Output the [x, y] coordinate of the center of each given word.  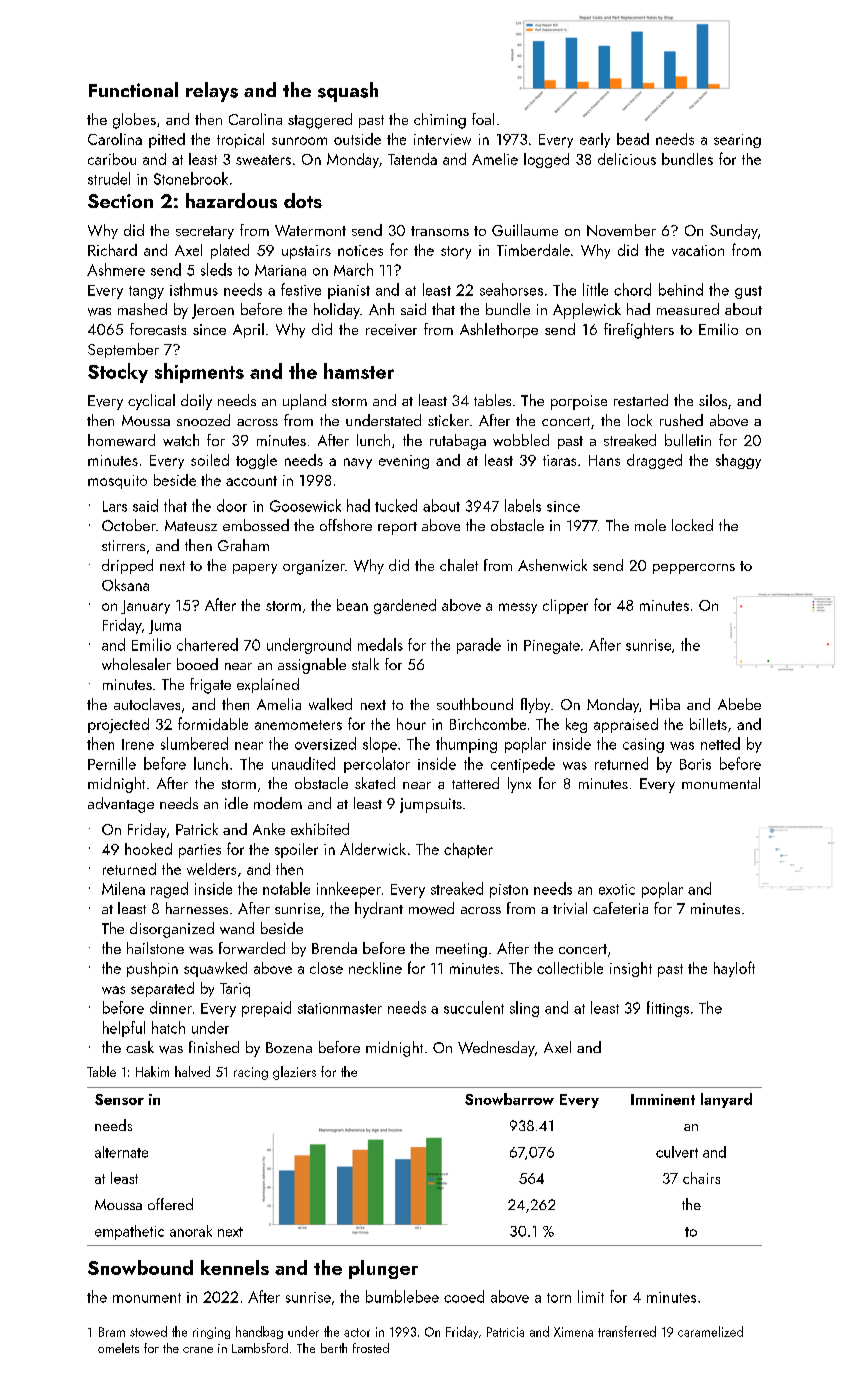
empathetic [129, 1232]
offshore [346, 525]
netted [720, 743]
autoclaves [147, 704]
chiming [440, 121]
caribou [112, 159]
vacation [698, 250]
